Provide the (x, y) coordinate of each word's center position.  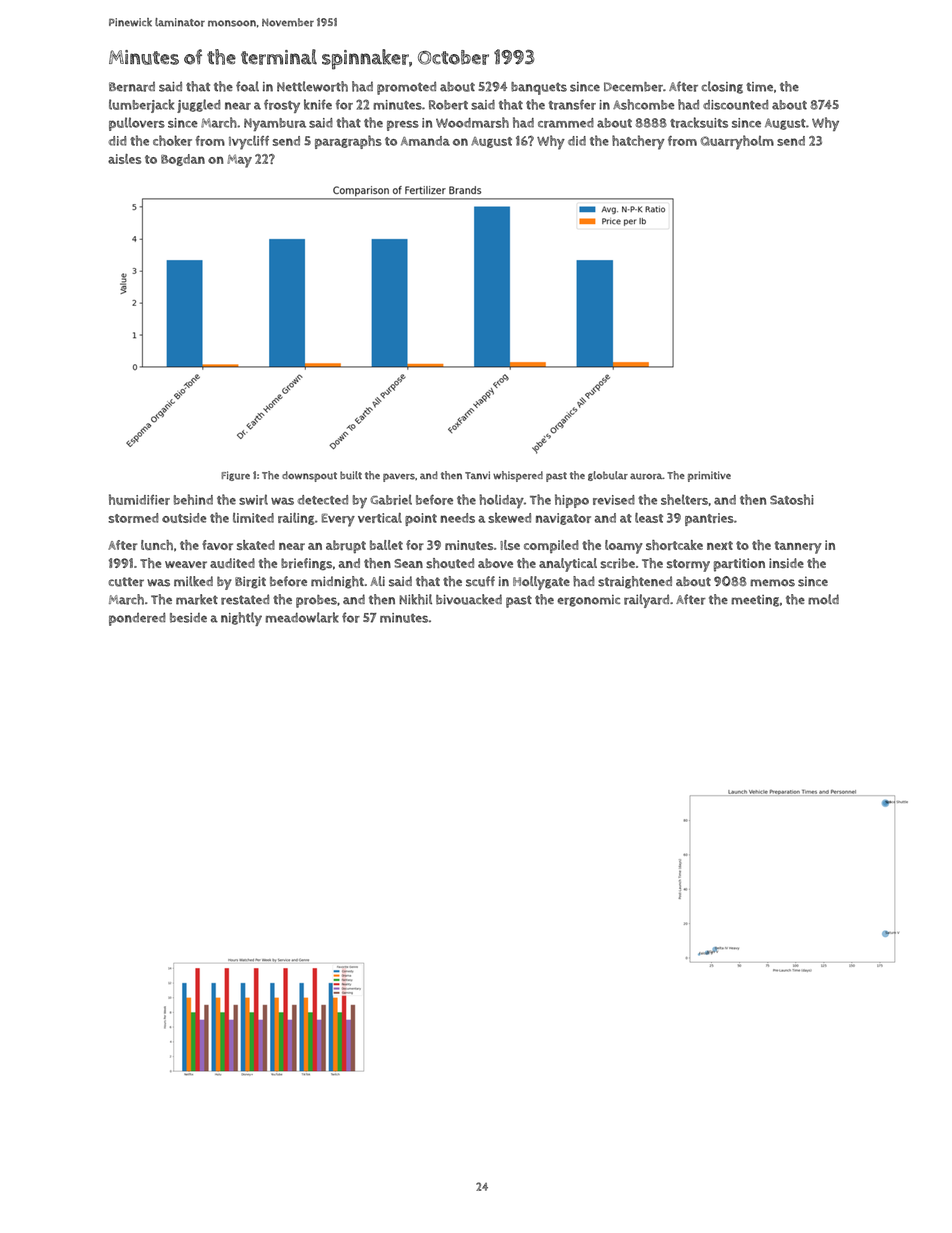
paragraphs (348, 142)
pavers (399, 477)
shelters (684, 499)
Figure (235, 476)
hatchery (638, 142)
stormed (133, 518)
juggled (199, 106)
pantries (709, 519)
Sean (408, 563)
